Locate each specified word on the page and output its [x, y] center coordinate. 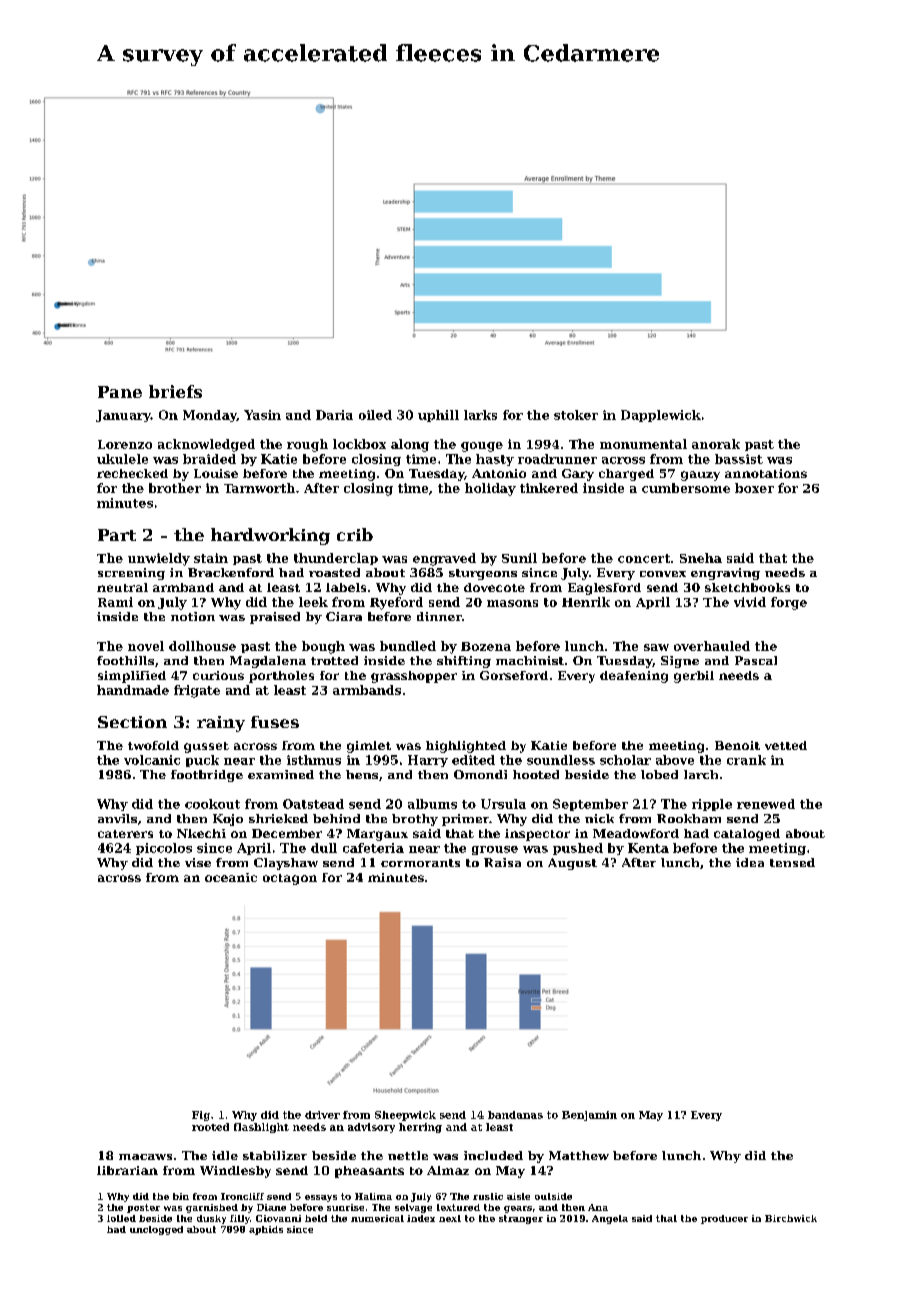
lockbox [359, 444]
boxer [754, 488]
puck [202, 761]
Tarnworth [259, 488]
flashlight [261, 1128]
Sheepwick [405, 1116]
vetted [786, 745]
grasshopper [414, 677]
